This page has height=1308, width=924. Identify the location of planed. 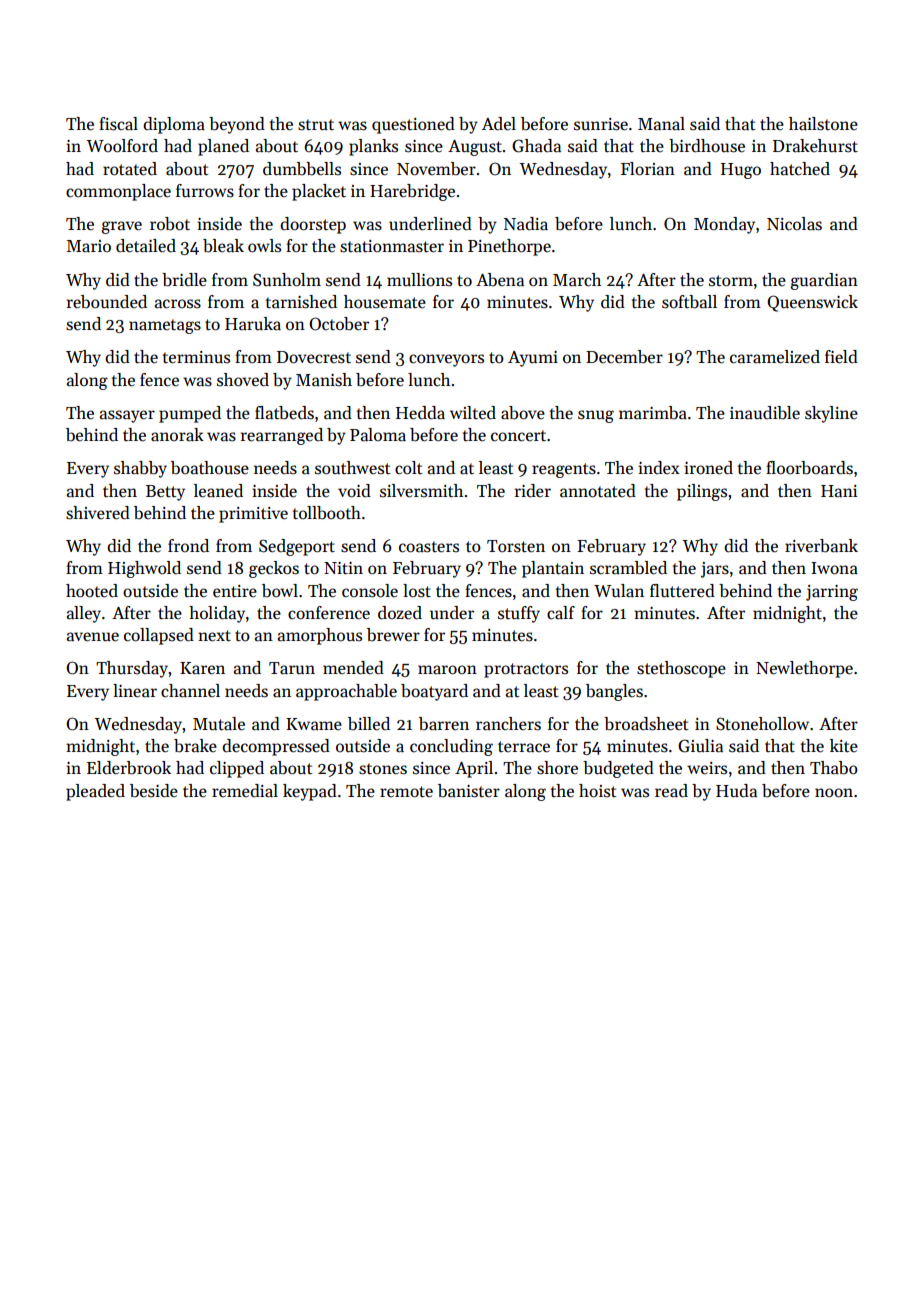
(223, 147).
